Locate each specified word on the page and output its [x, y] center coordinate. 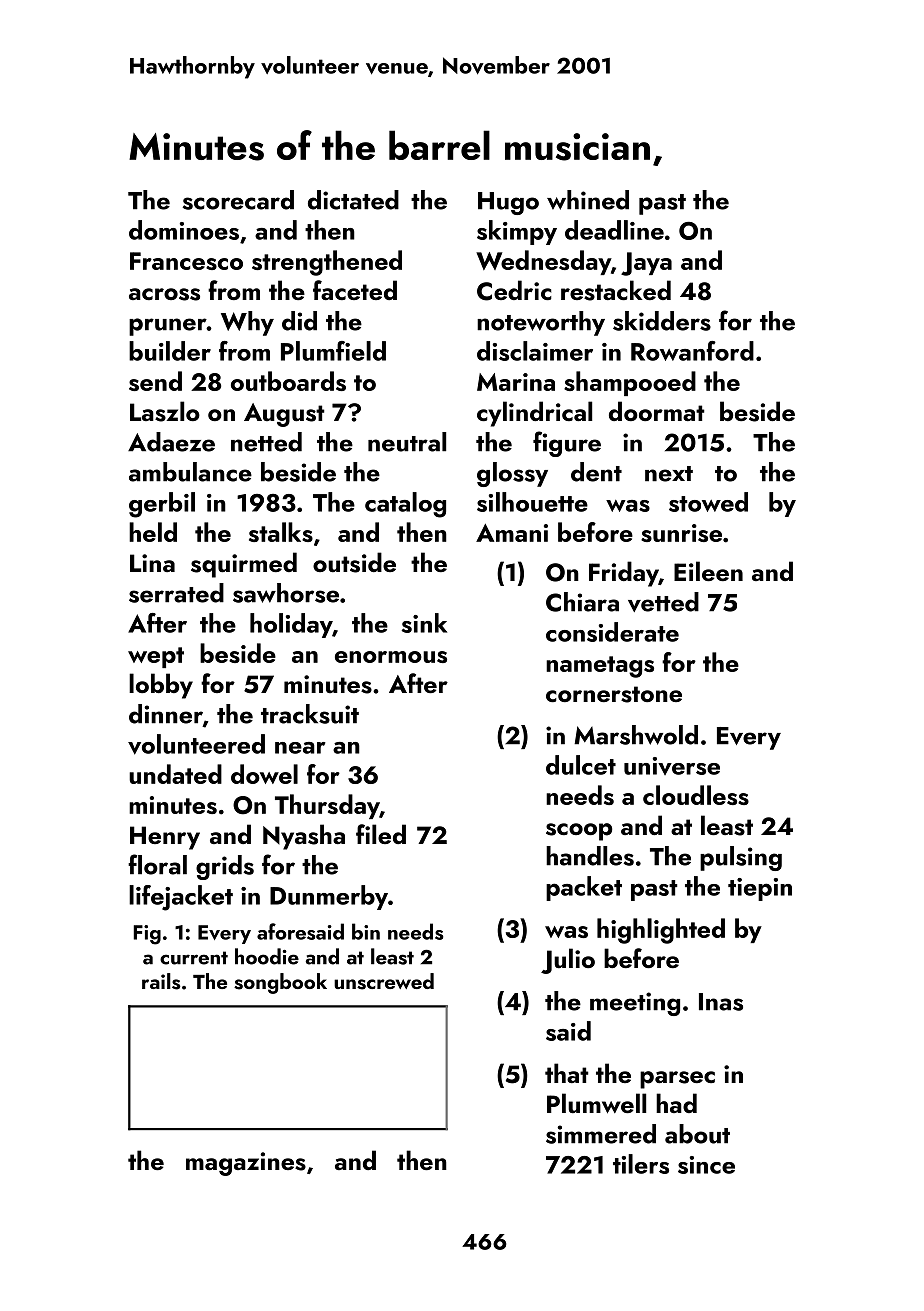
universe [672, 766]
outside [354, 562]
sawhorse [286, 593]
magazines [246, 1164]
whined [588, 200]
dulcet [581, 765]
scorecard [238, 200]
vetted [663, 602]
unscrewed [384, 981]
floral [157, 864]
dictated [353, 200]
